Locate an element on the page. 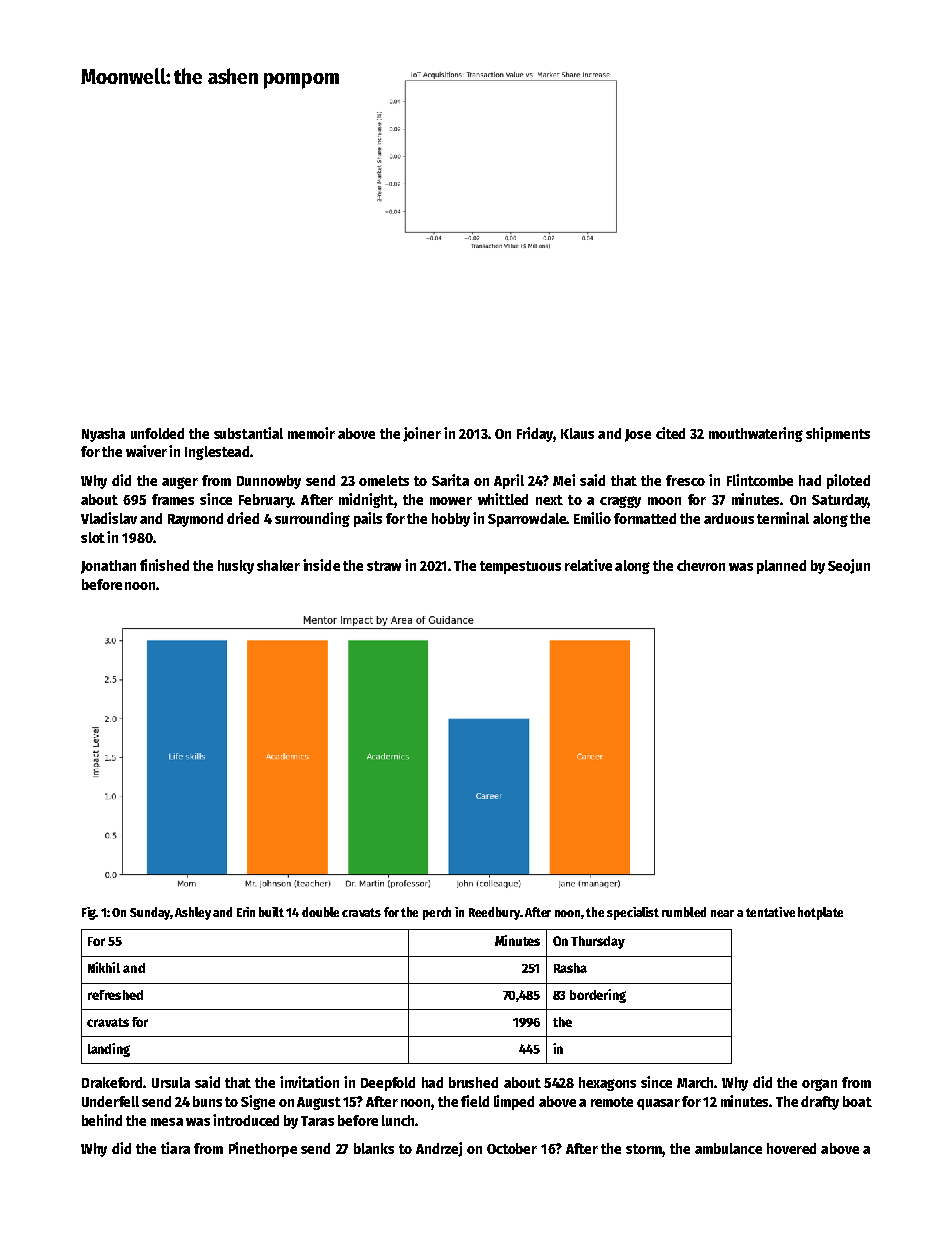  shipments is located at coordinates (838, 434).
